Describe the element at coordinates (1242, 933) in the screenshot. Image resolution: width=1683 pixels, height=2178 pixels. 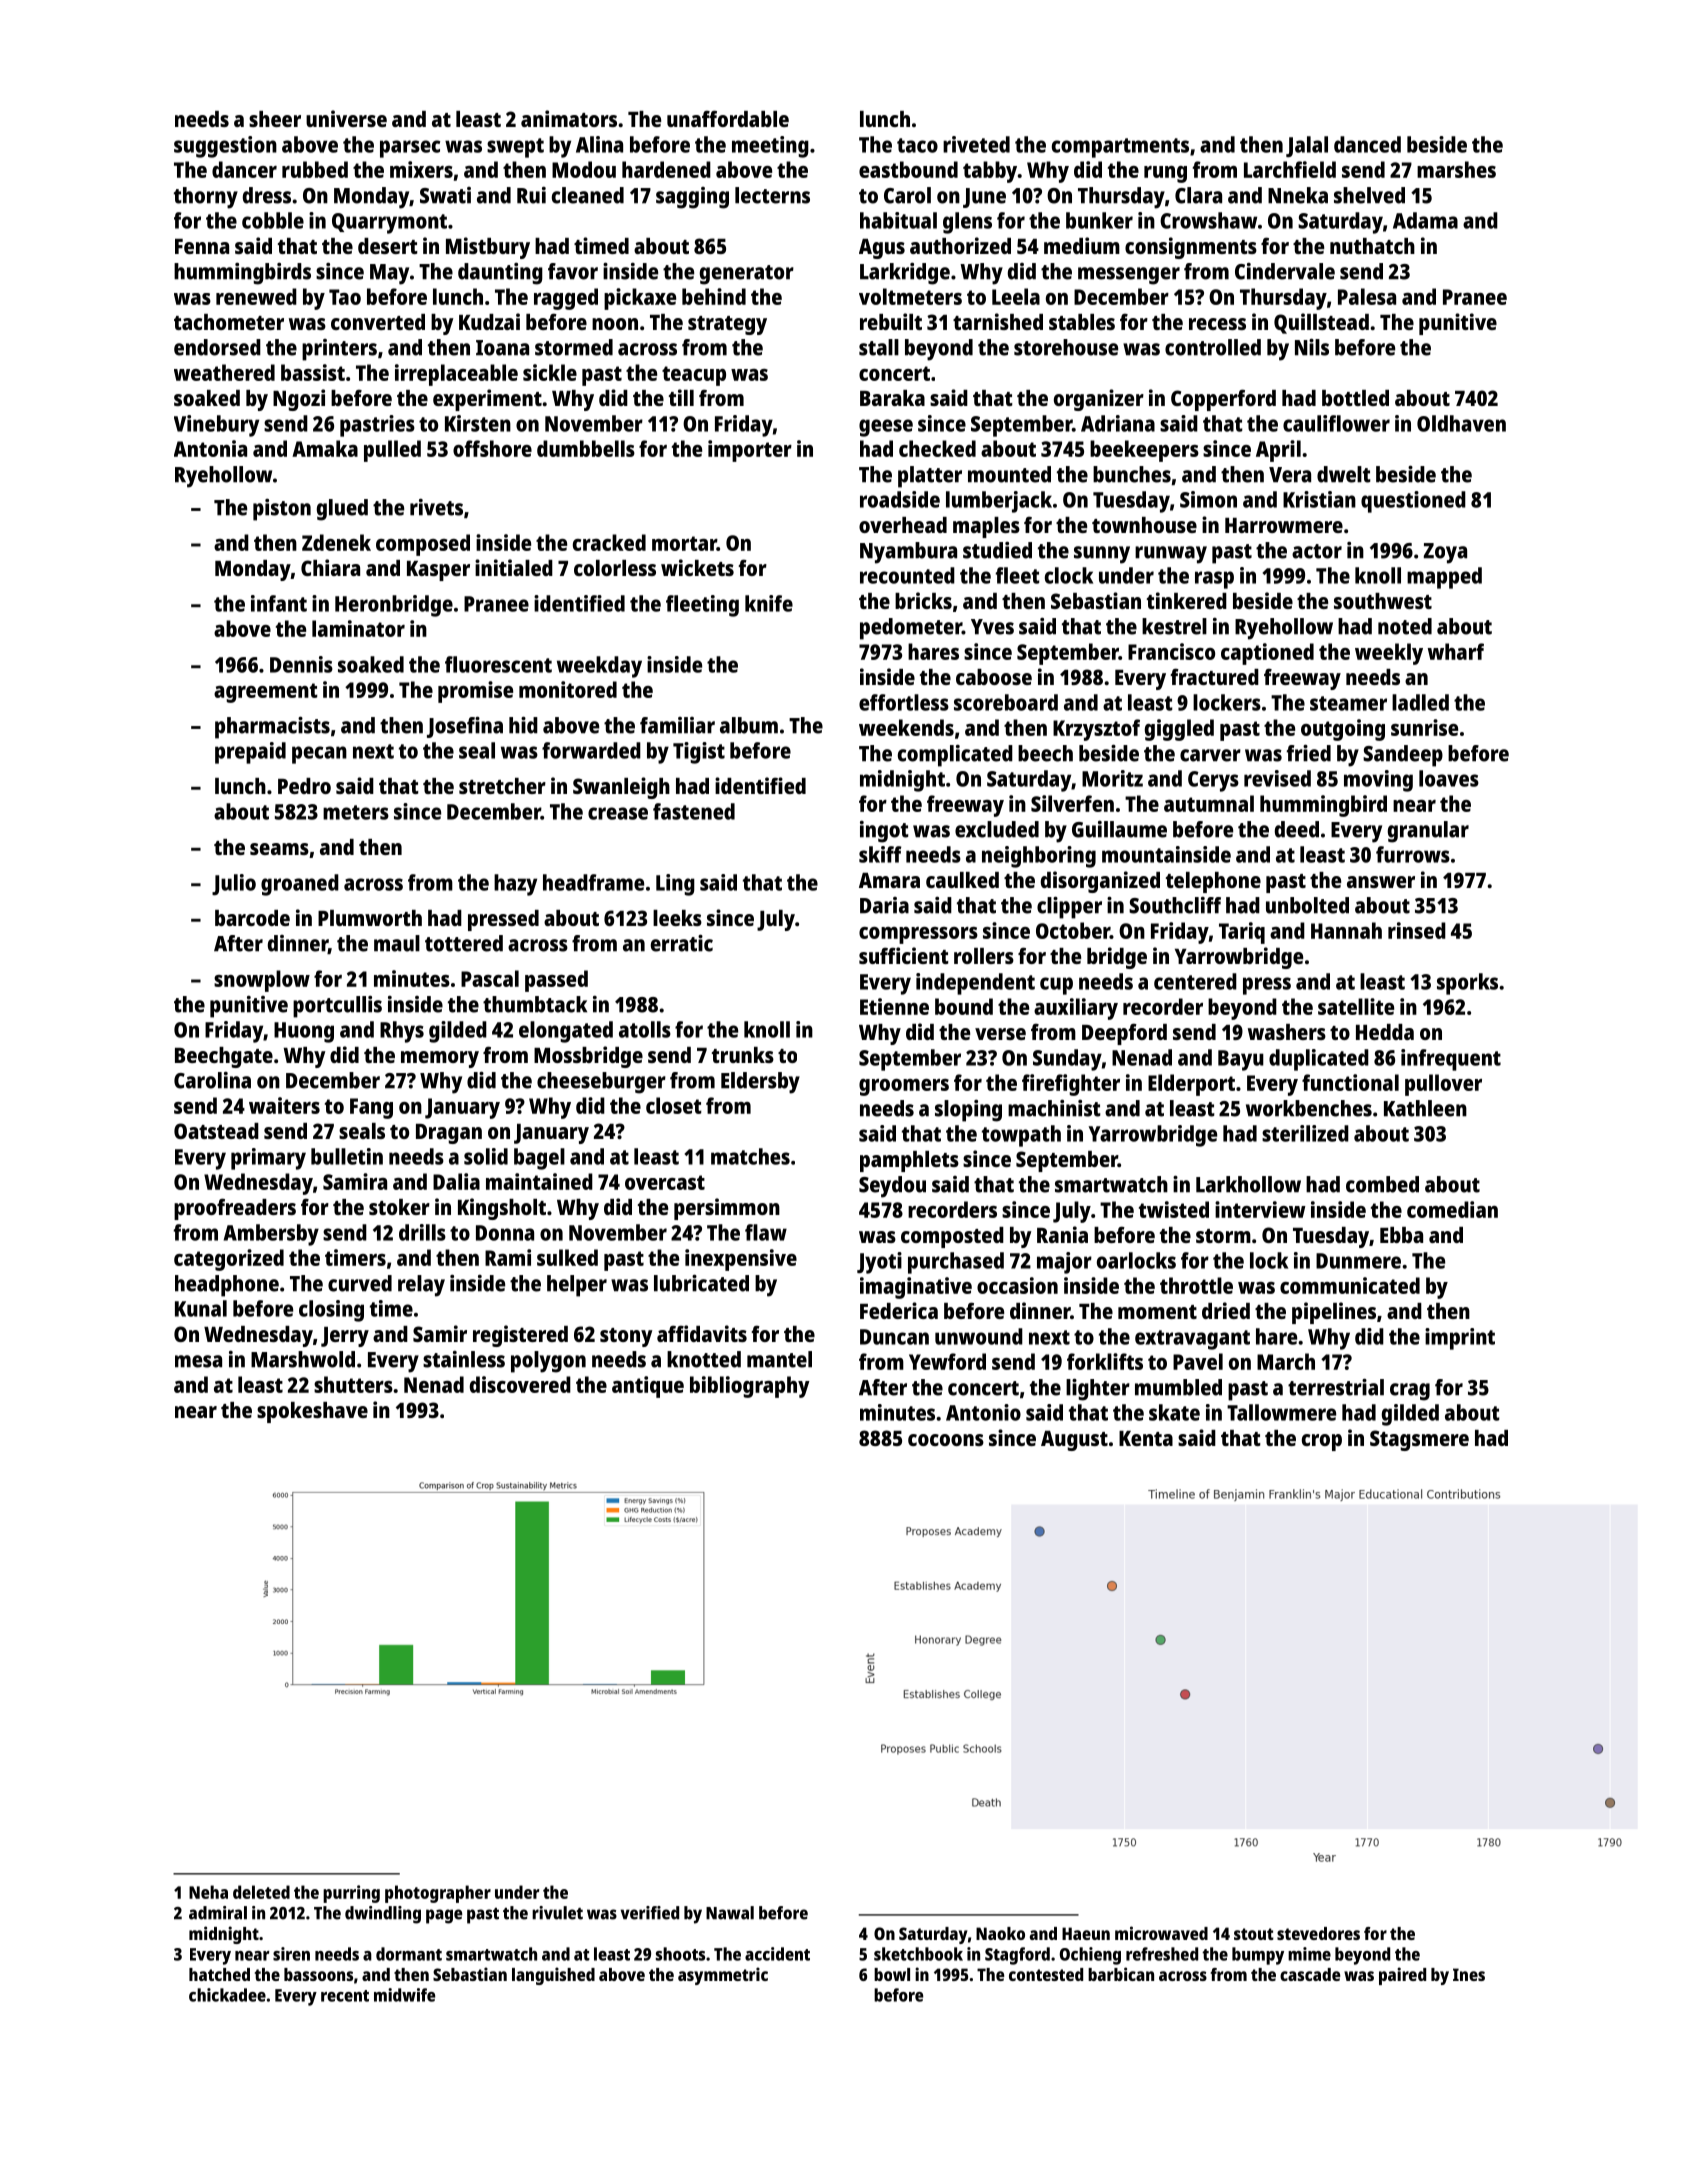
I see `Tariq` at that location.
